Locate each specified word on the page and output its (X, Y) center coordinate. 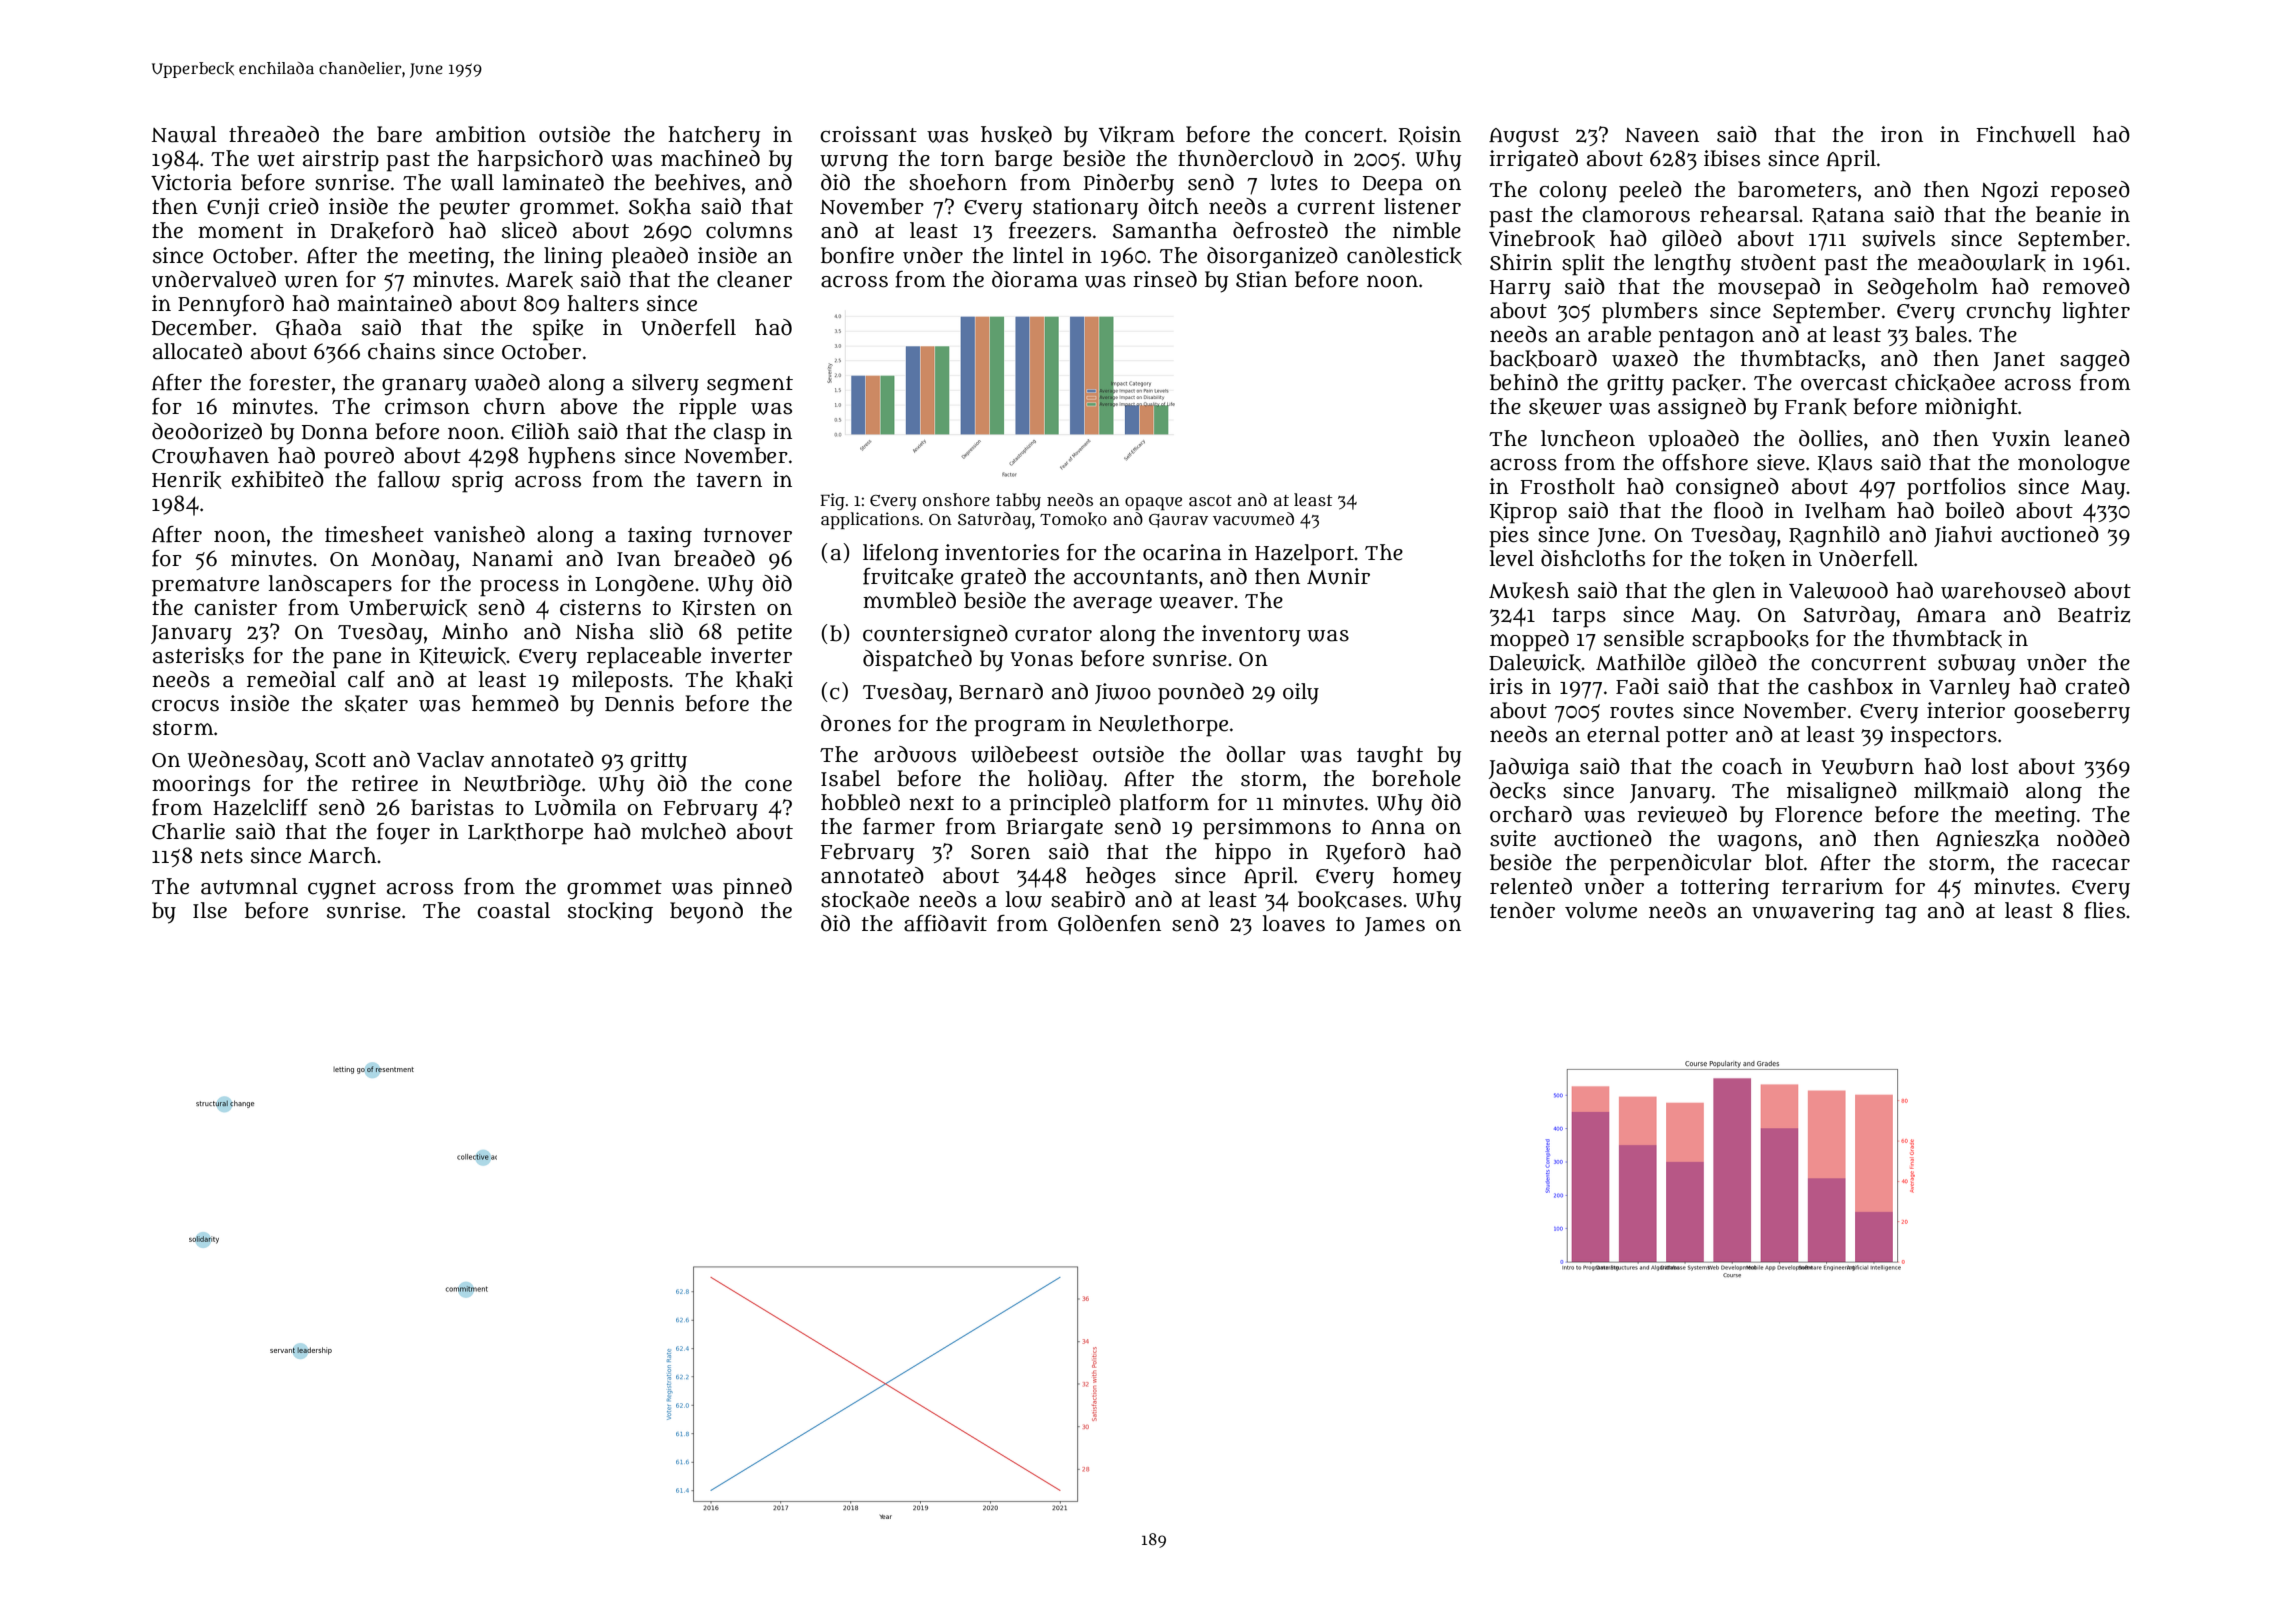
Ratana (1848, 216)
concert (1344, 135)
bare (399, 134)
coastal (513, 910)
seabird (1088, 899)
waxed (1645, 358)
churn (514, 406)
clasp (739, 434)
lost (1990, 766)
